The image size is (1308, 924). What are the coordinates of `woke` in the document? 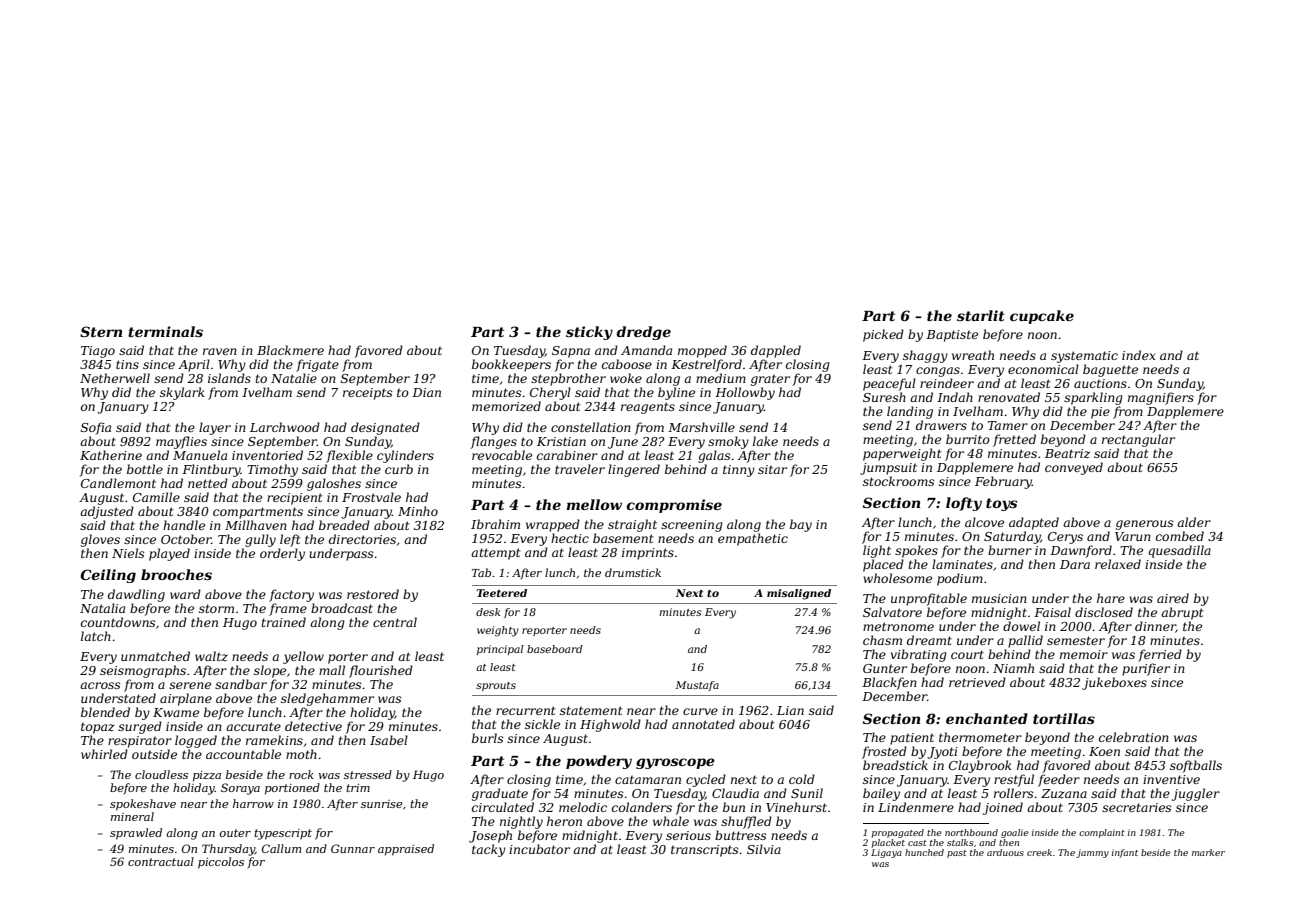 It's located at (626, 378).
